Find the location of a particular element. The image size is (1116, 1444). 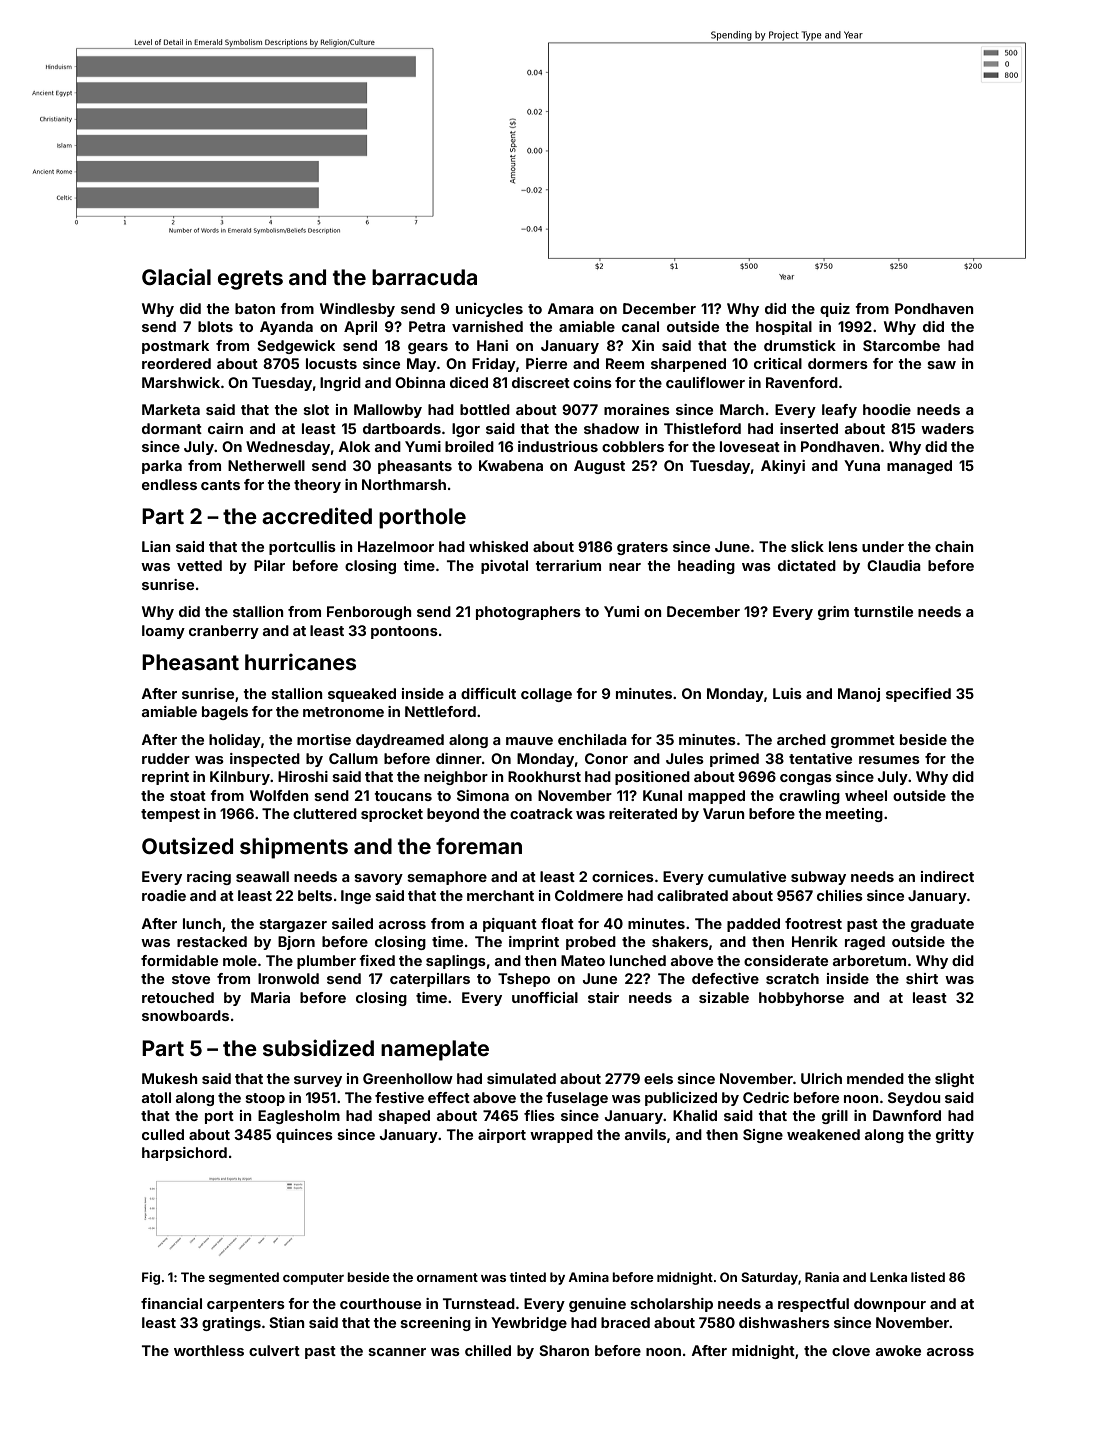

financial is located at coordinates (171, 1303).
